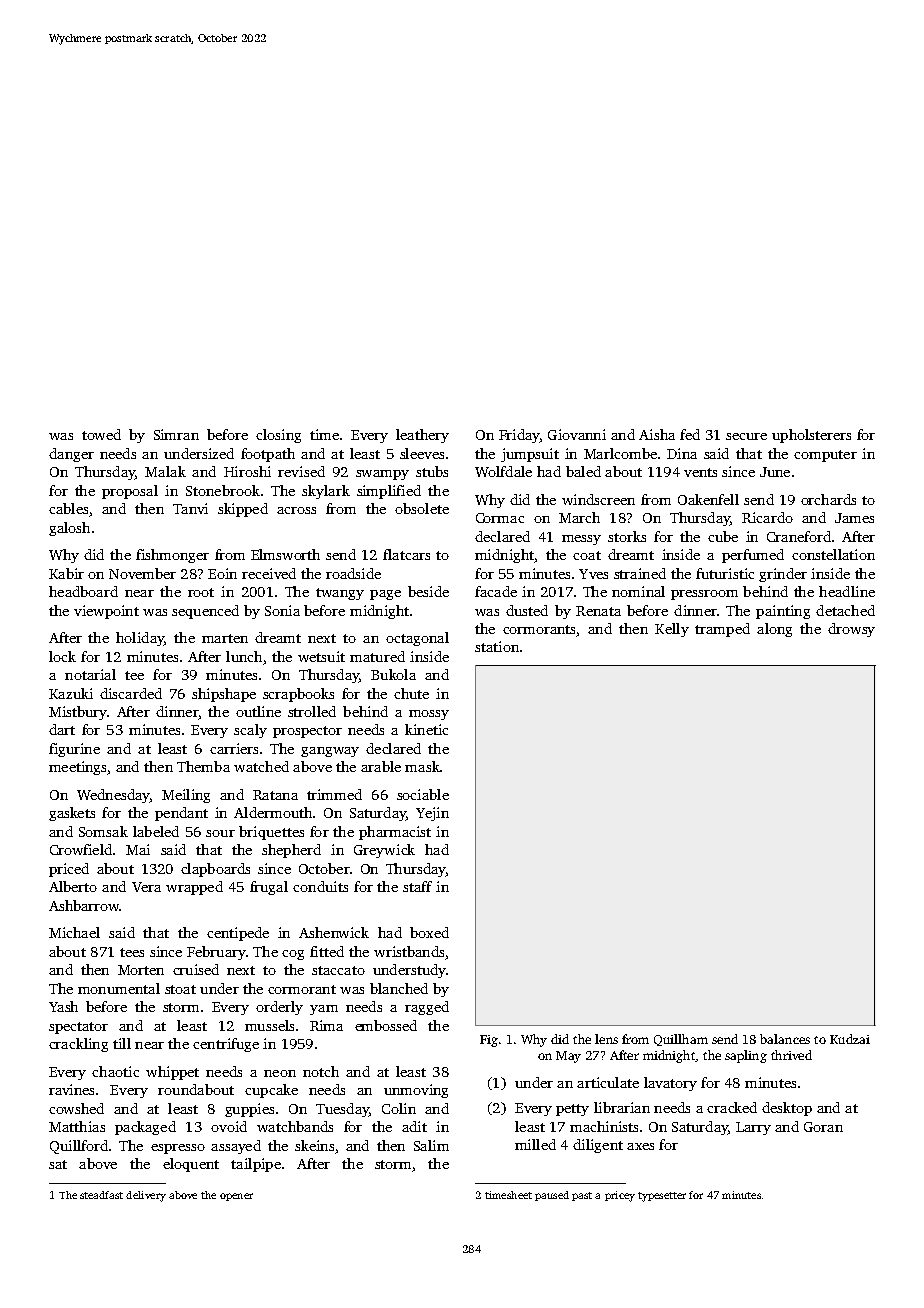 The image size is (924, 1308). I want to click on desktop, so click(787, 1109).
